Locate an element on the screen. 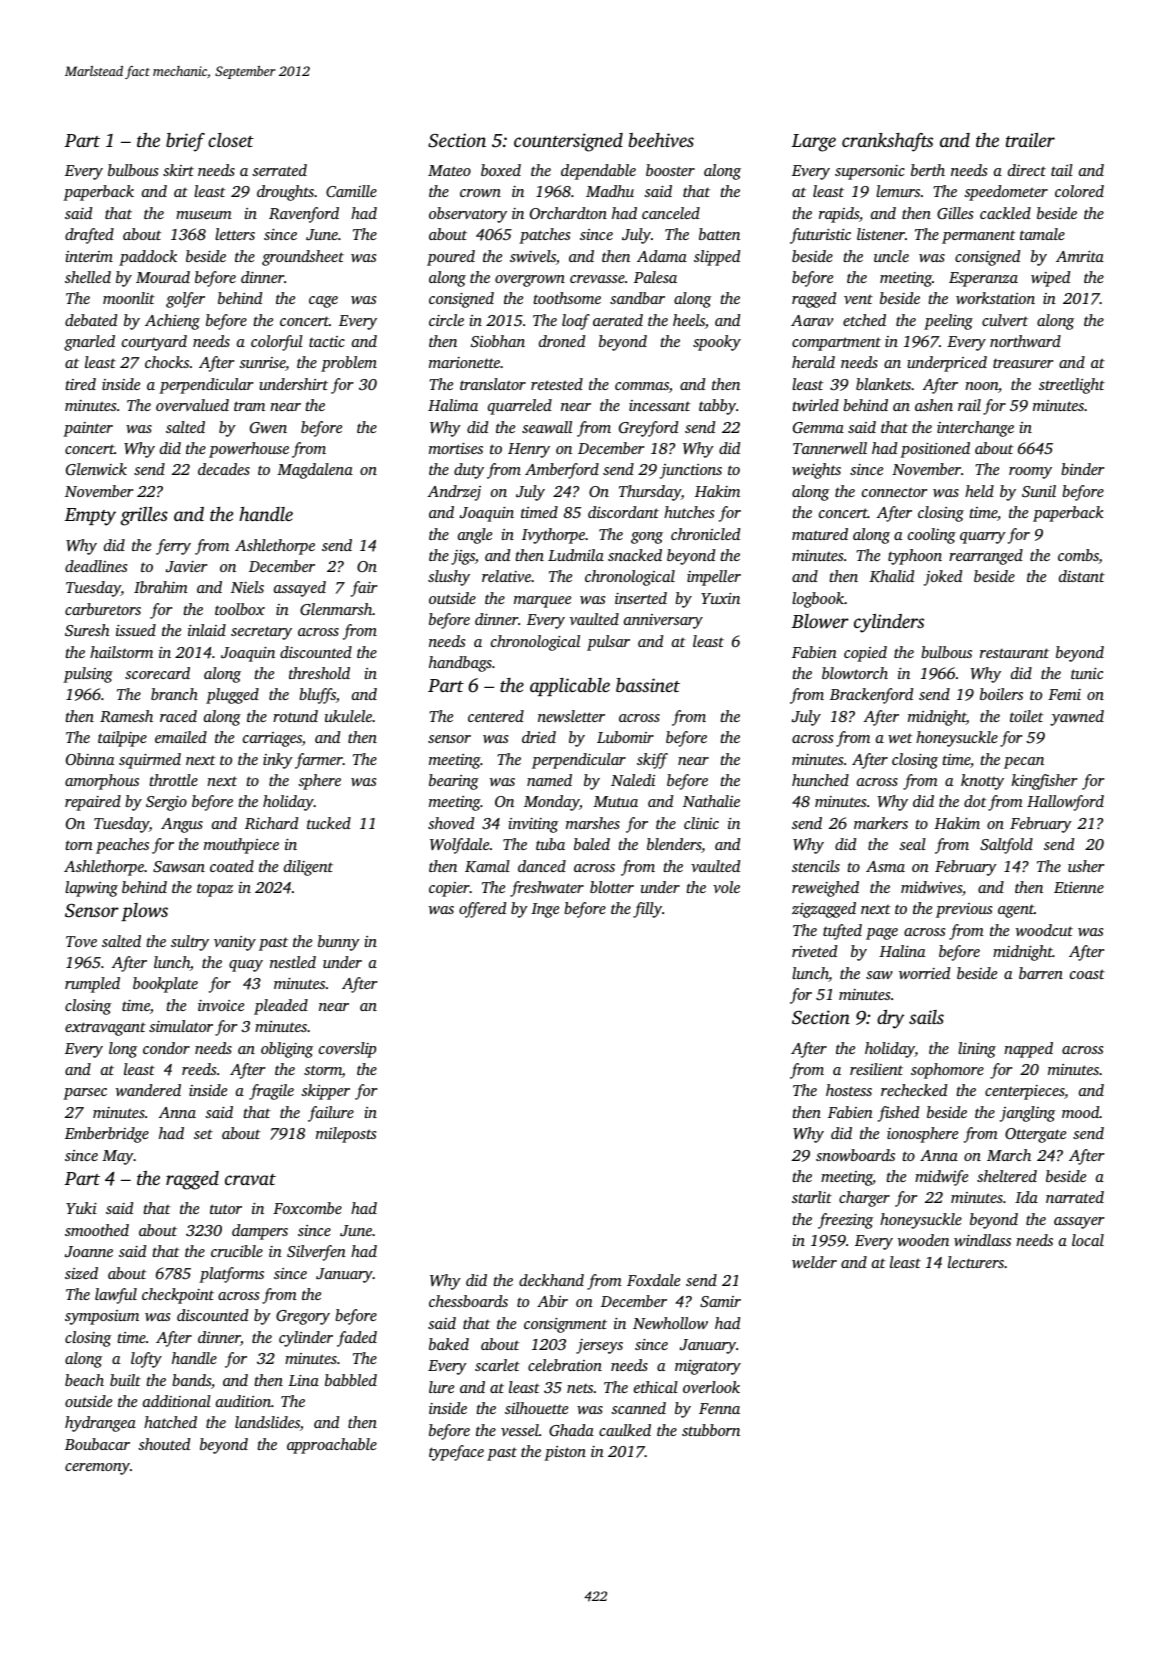 This screenshot has width=1169, height=1654. slushy is located at coordinates (449, 578).
